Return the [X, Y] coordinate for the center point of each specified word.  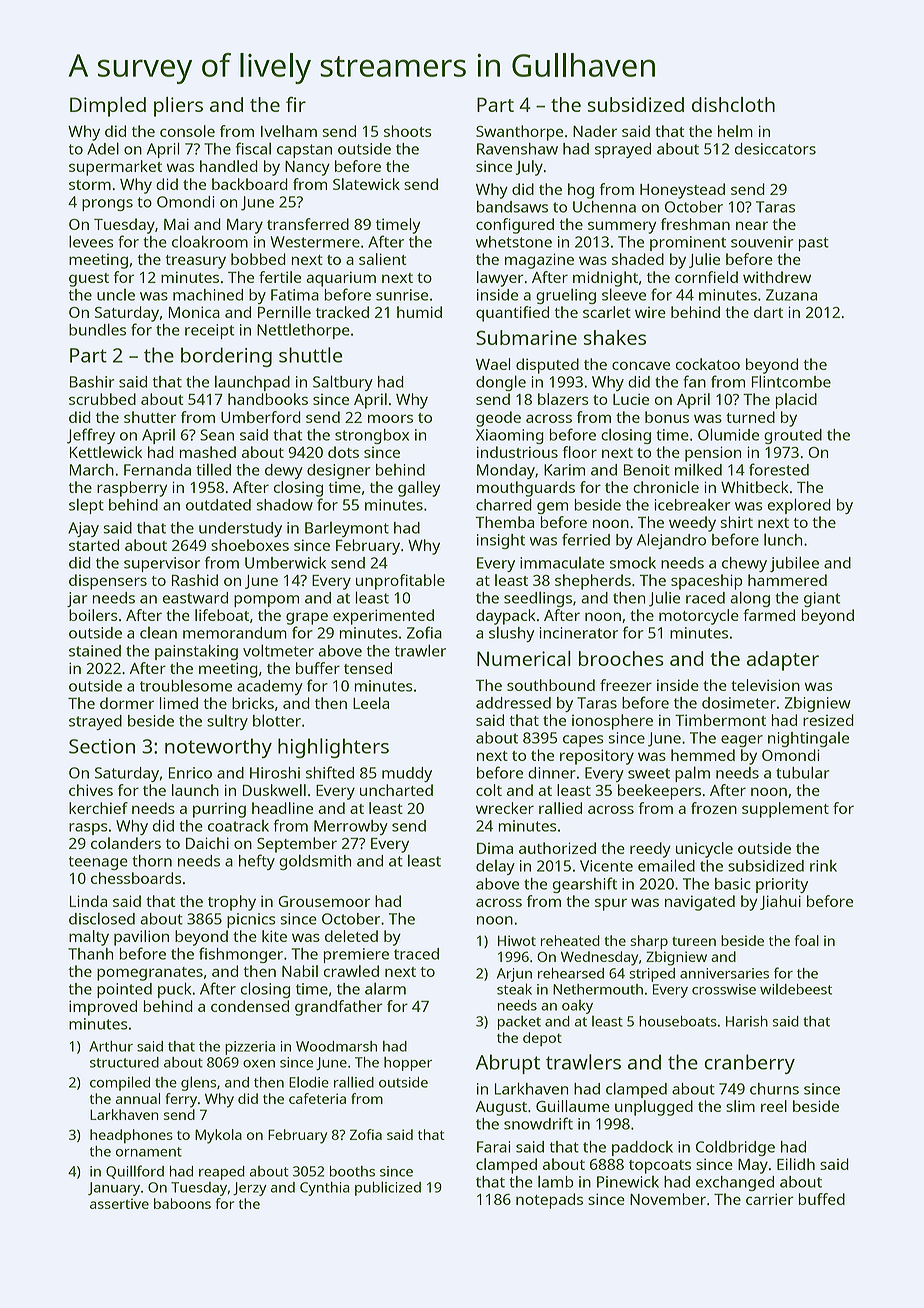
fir [296, 104]
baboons [182, 1203]
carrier [770, 1199]
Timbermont [720, 720]
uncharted [396, 790]
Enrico [190, 773]
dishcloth [733, 104]
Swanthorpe [519, 133]
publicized [388, 1188]
